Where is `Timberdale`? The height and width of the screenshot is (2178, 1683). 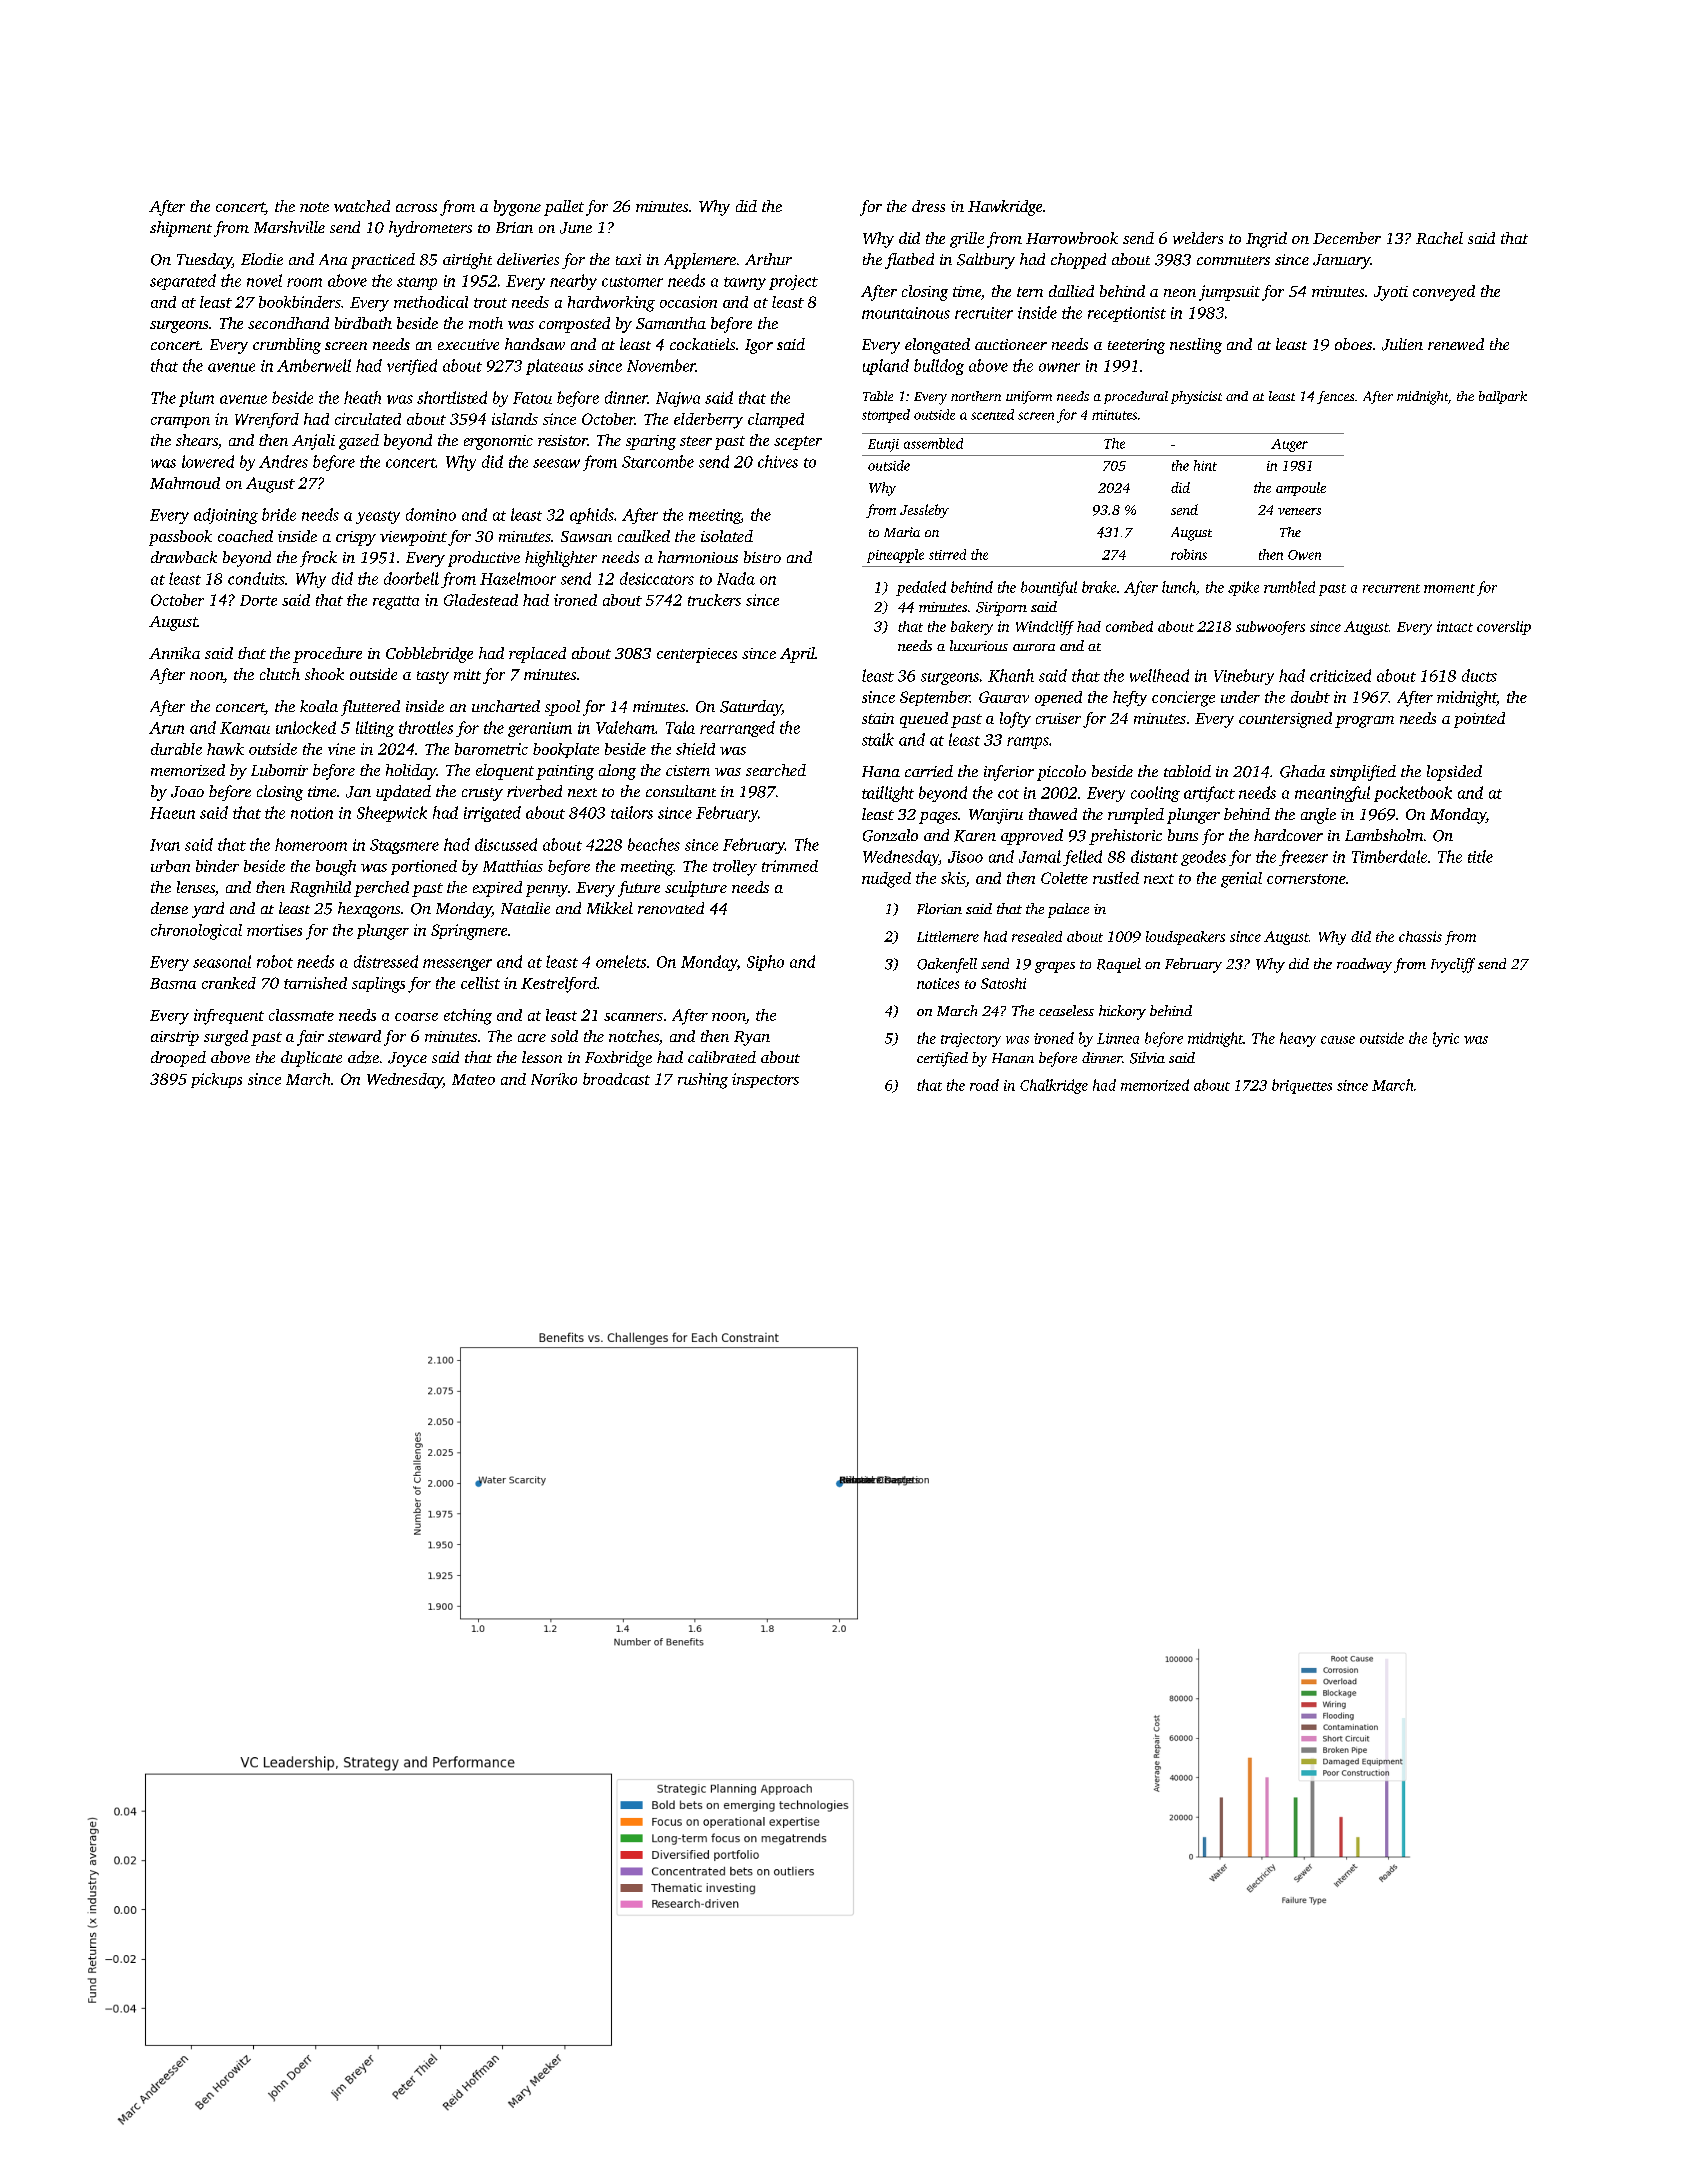
Timberdale is located at coordinates (1389, 856).
